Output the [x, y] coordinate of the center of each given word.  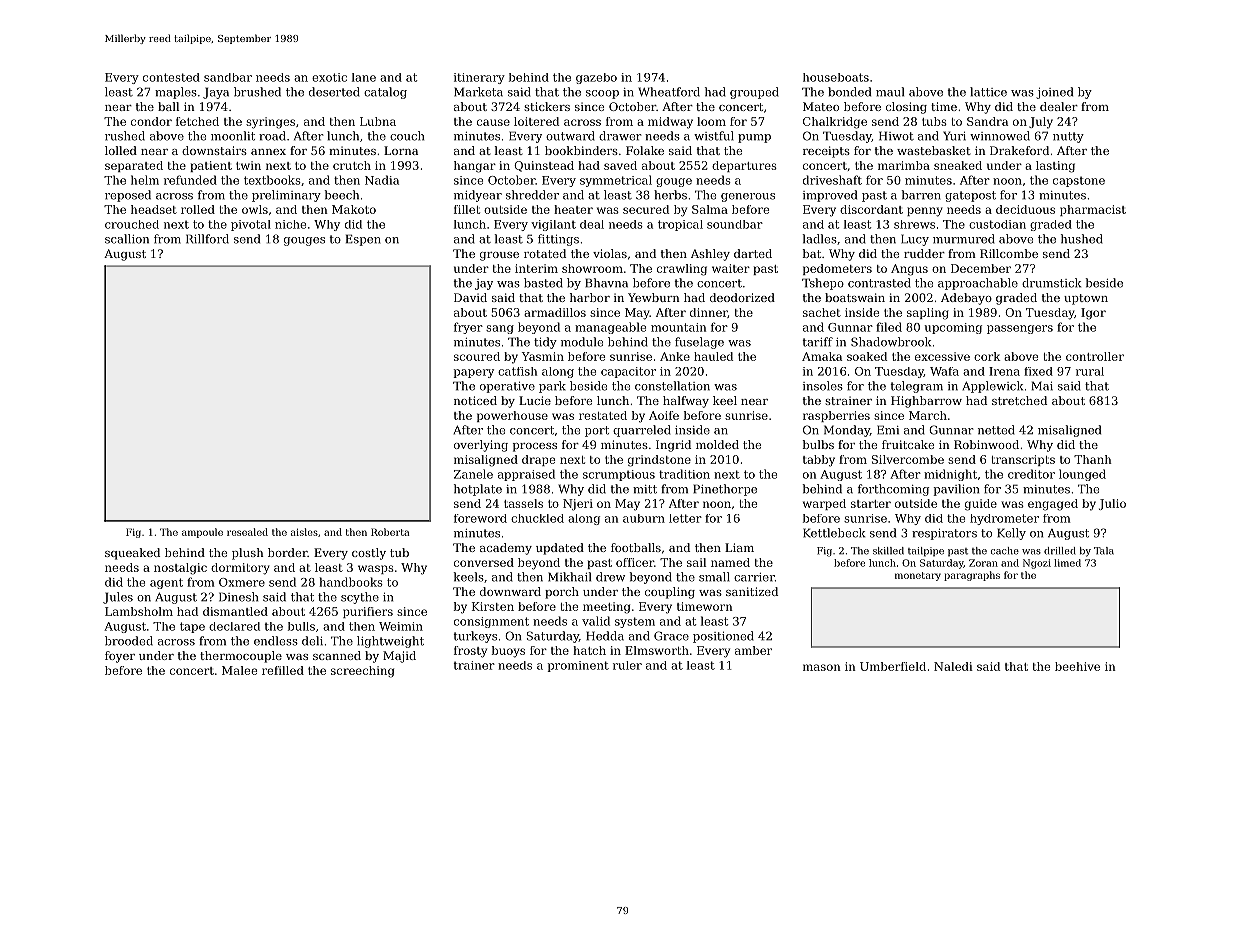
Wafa [944, 371]
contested [171, 77]
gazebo [596, 78]
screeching [362, 672]
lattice [988, 92]
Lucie [535, 400]
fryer [468, 328]
